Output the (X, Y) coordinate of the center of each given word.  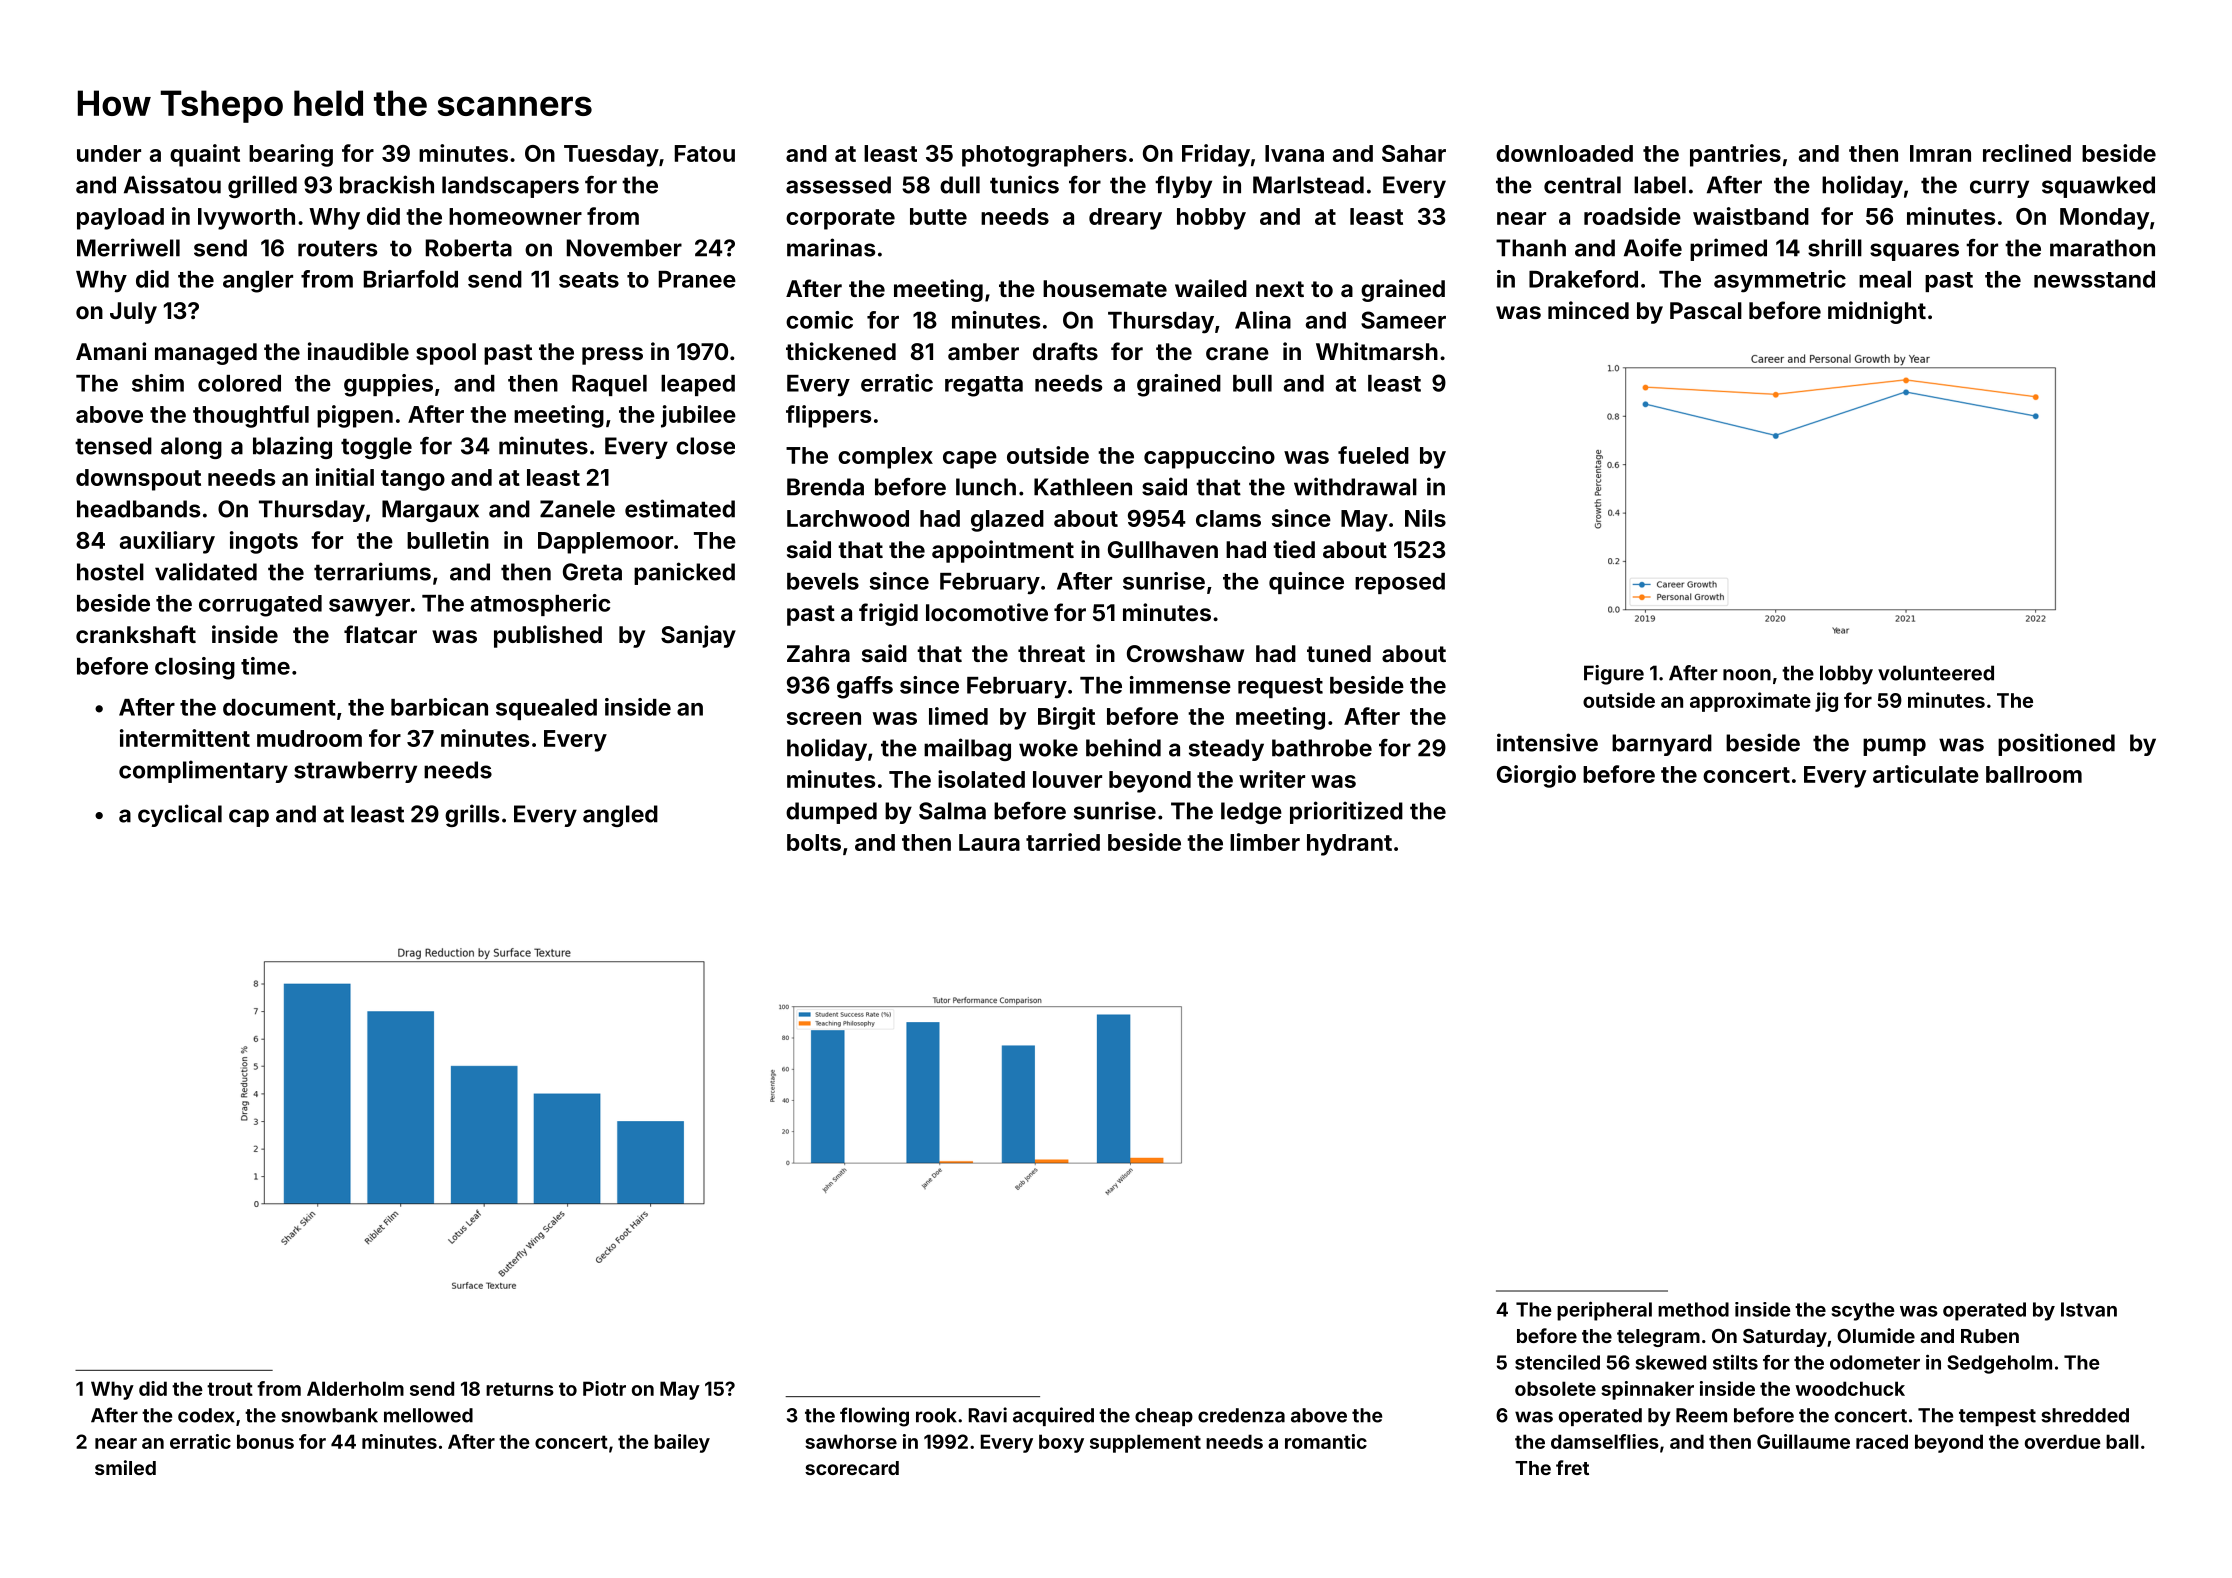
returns (520, 1389)
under (109, 153)
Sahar (1414, 153)
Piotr (604, 1388)
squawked (2098, 187)
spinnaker (1647, 1390)
